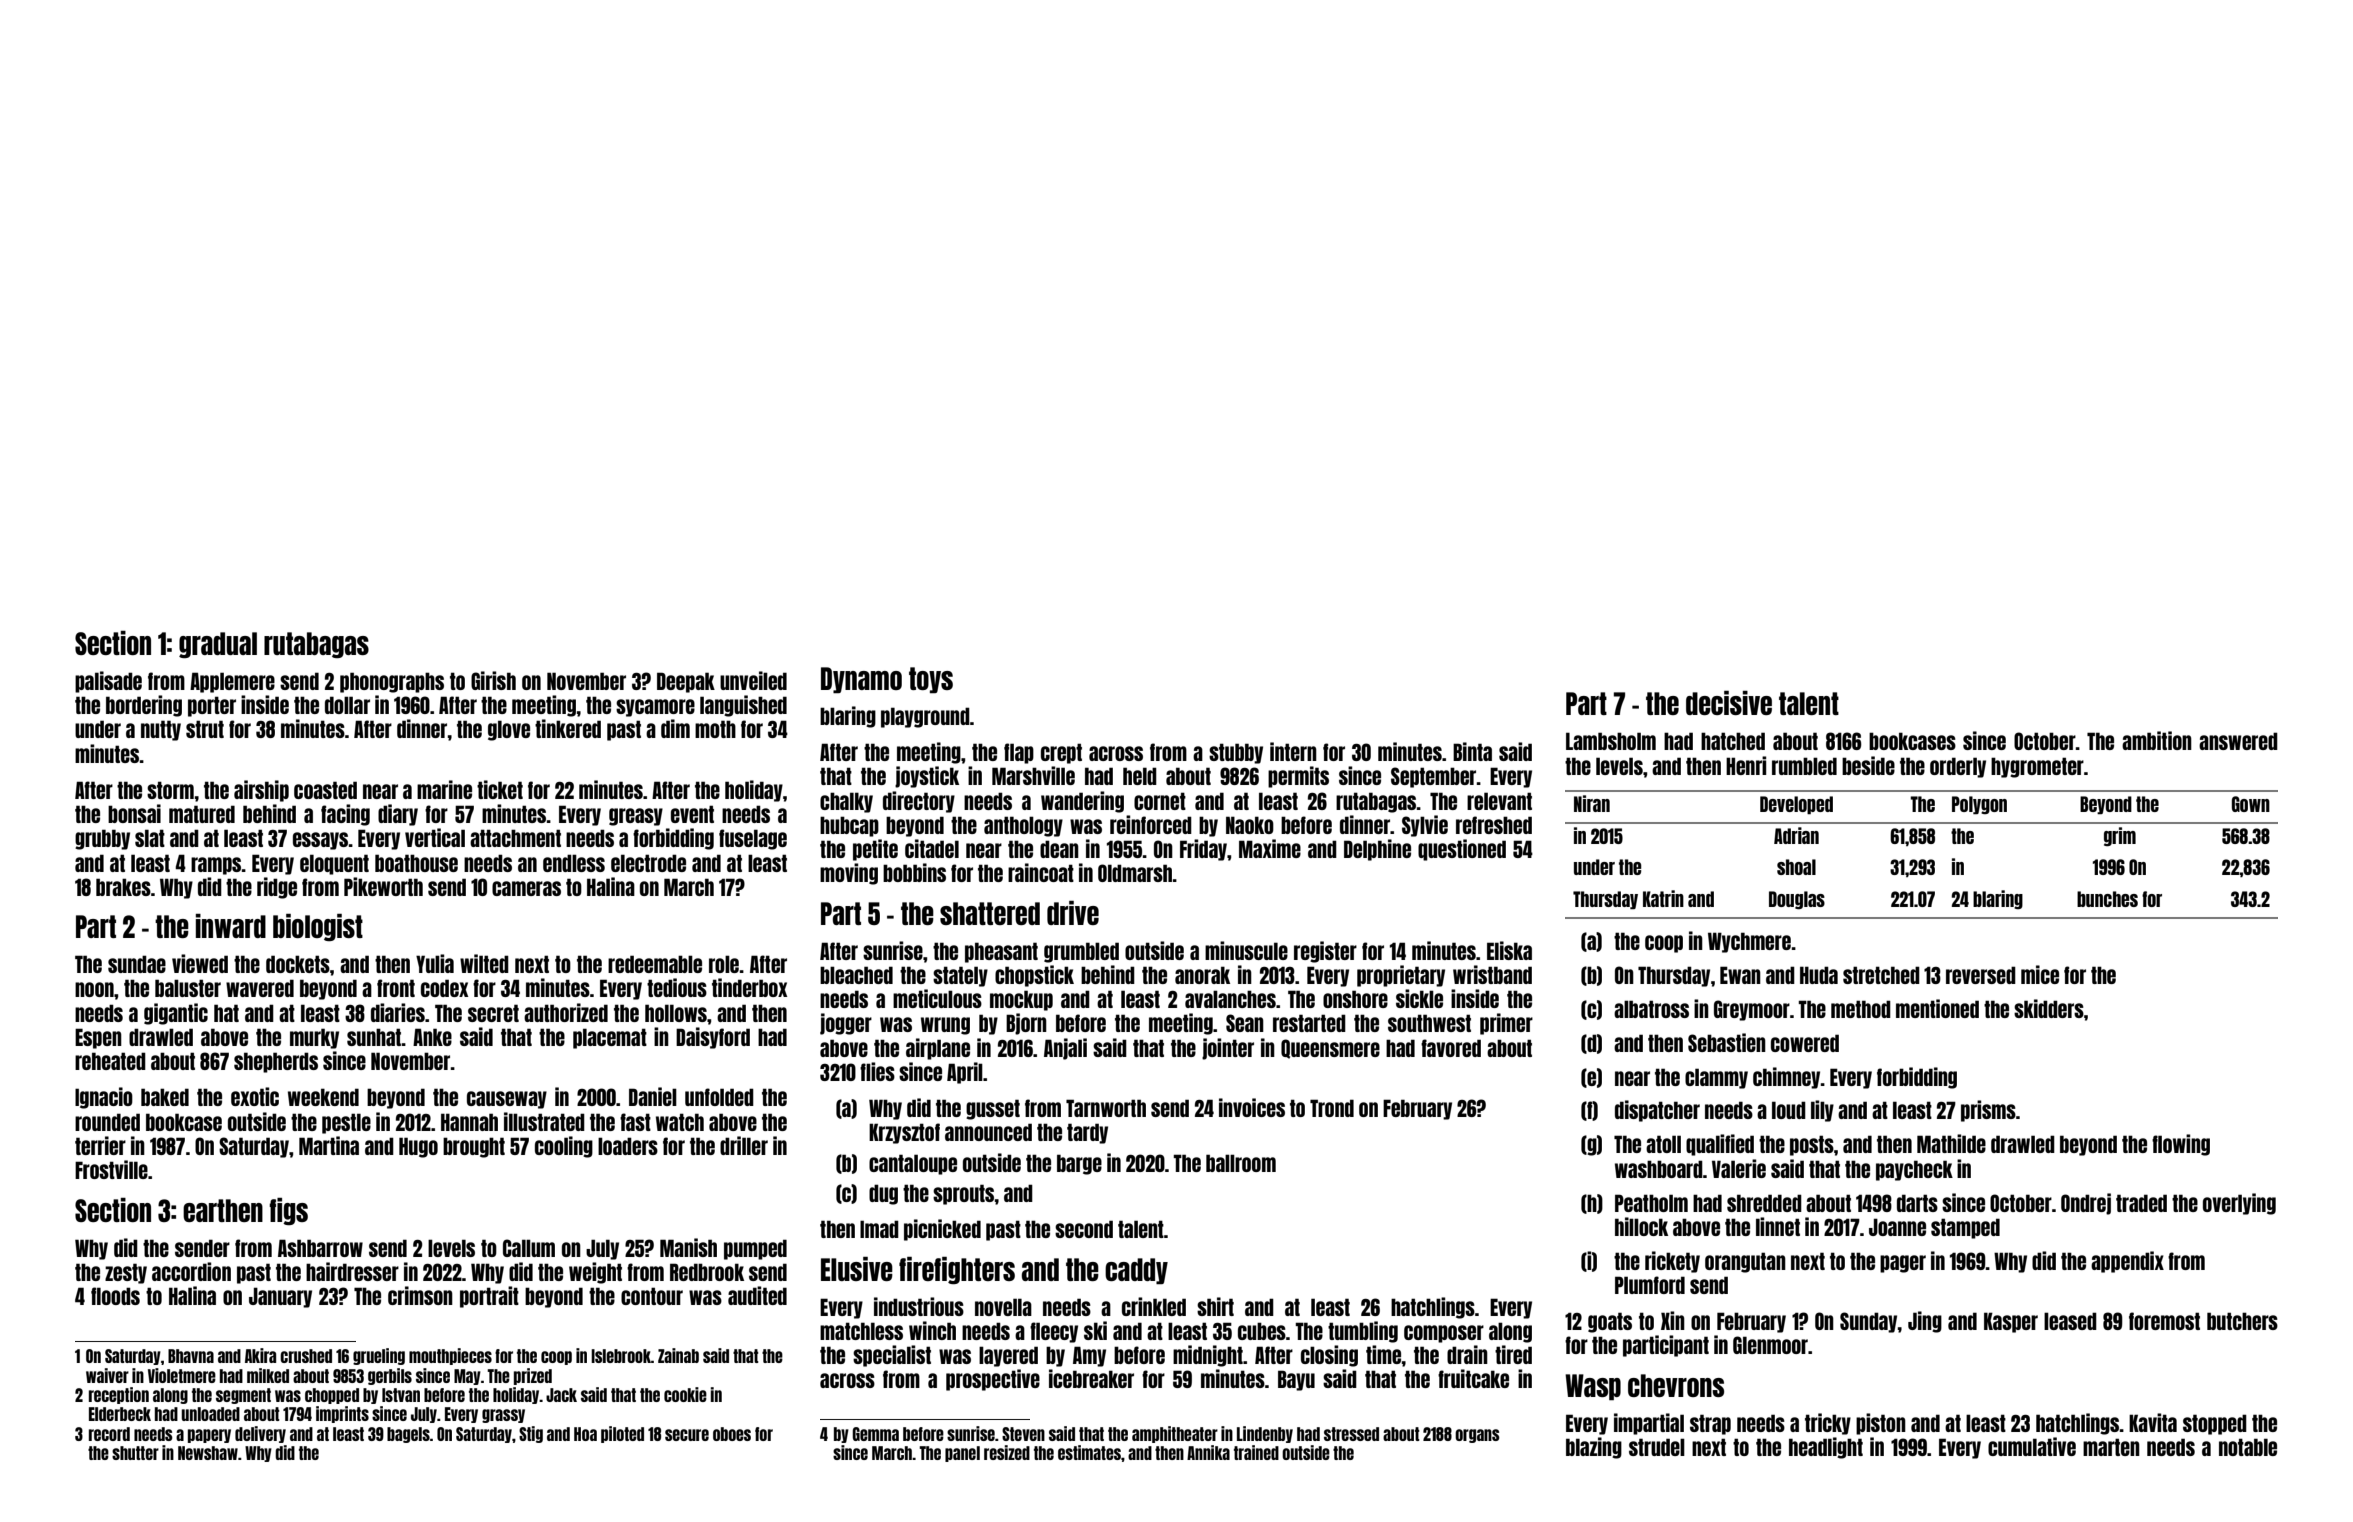  What do you see at coordinates (1988, 1111) in the document?
I see `prisms` at bounding box center [1988, 1111].
